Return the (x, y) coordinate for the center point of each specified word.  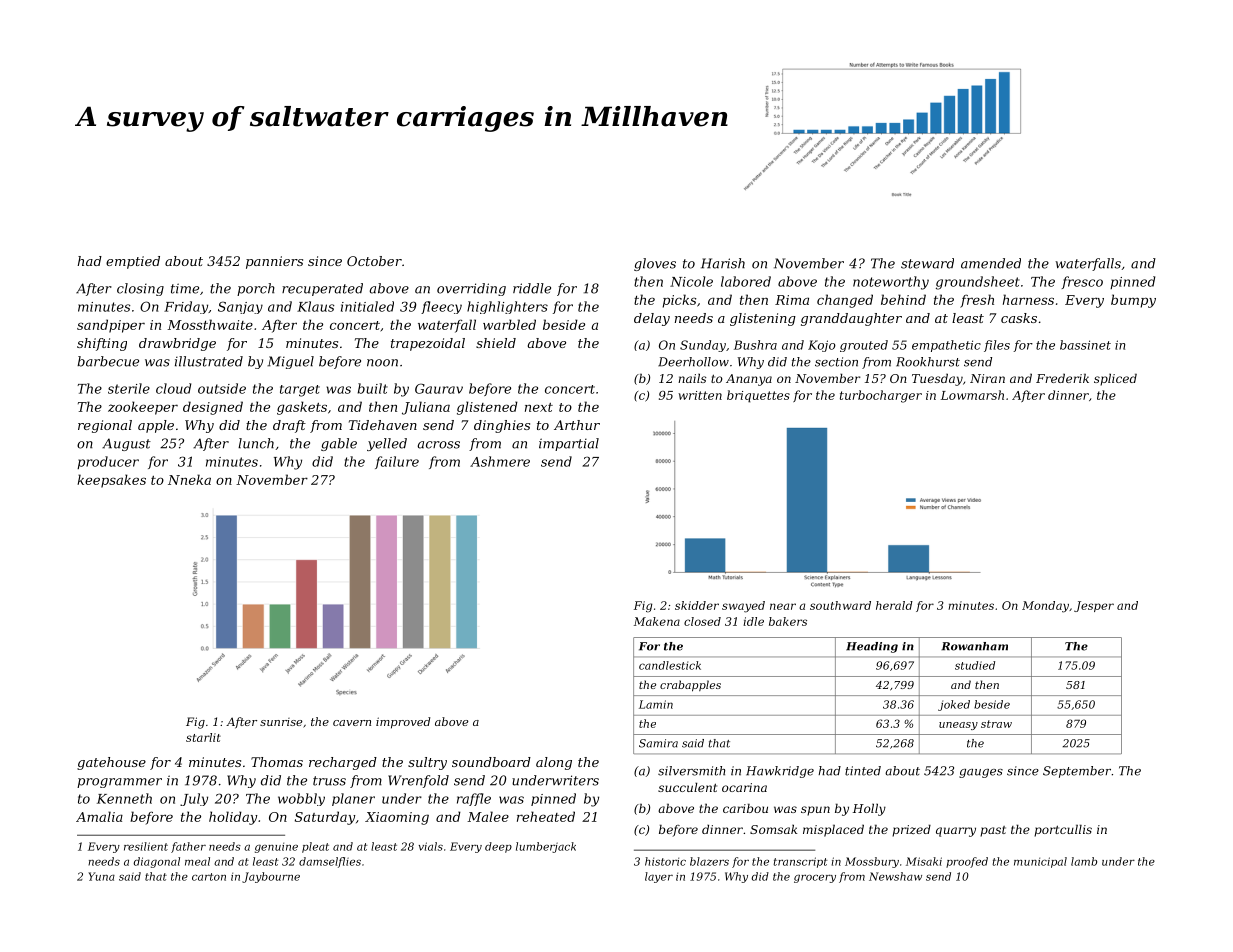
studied (975, 665)
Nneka (189, 479)
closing (140, 289)
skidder (697, 605)
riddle (532, 288)
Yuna (101, 876)
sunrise (281, 722)
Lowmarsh (972, 395)
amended (991, 263)
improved (403, 723)
